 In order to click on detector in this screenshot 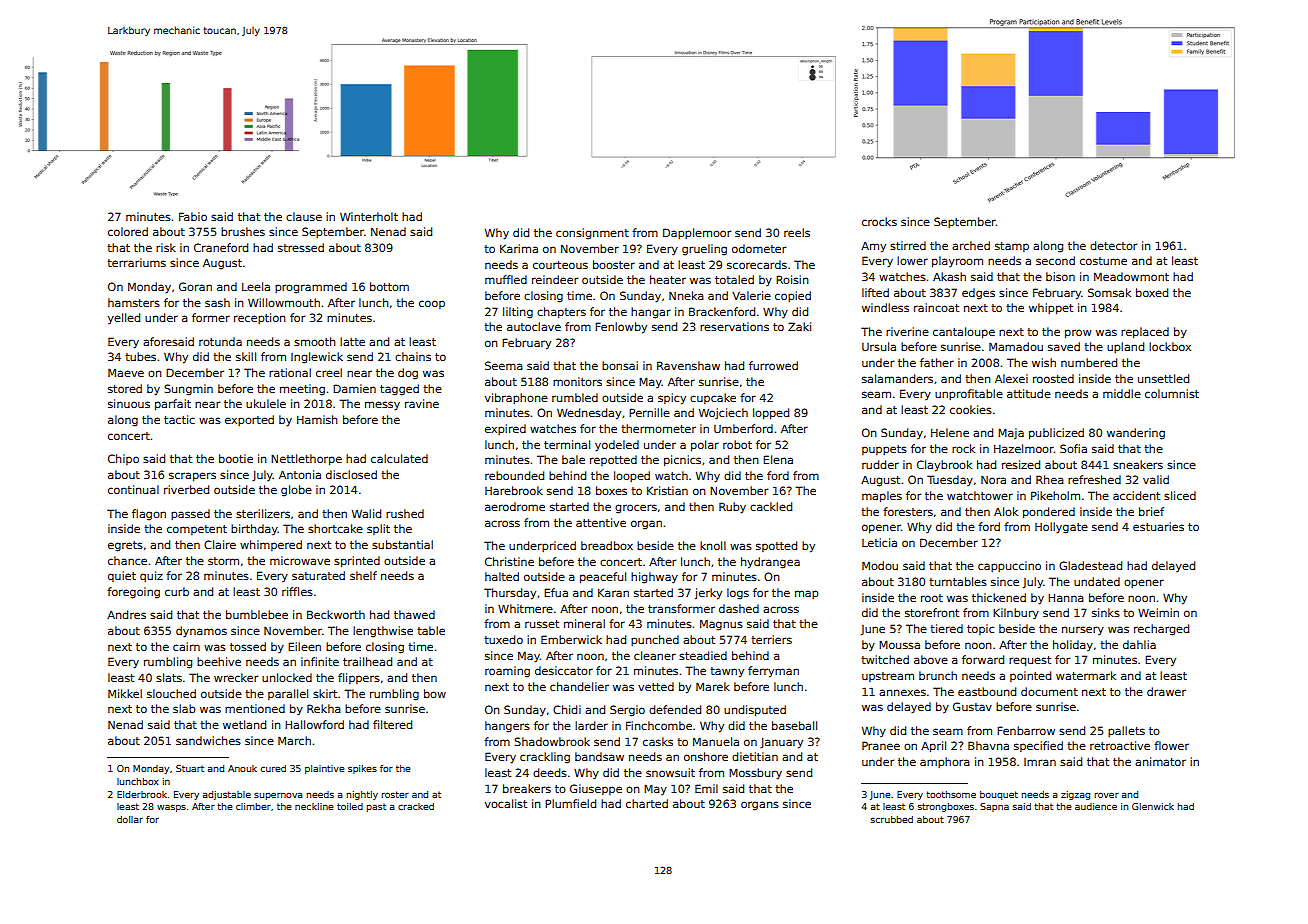, I will do `click(1113, 245)`.
